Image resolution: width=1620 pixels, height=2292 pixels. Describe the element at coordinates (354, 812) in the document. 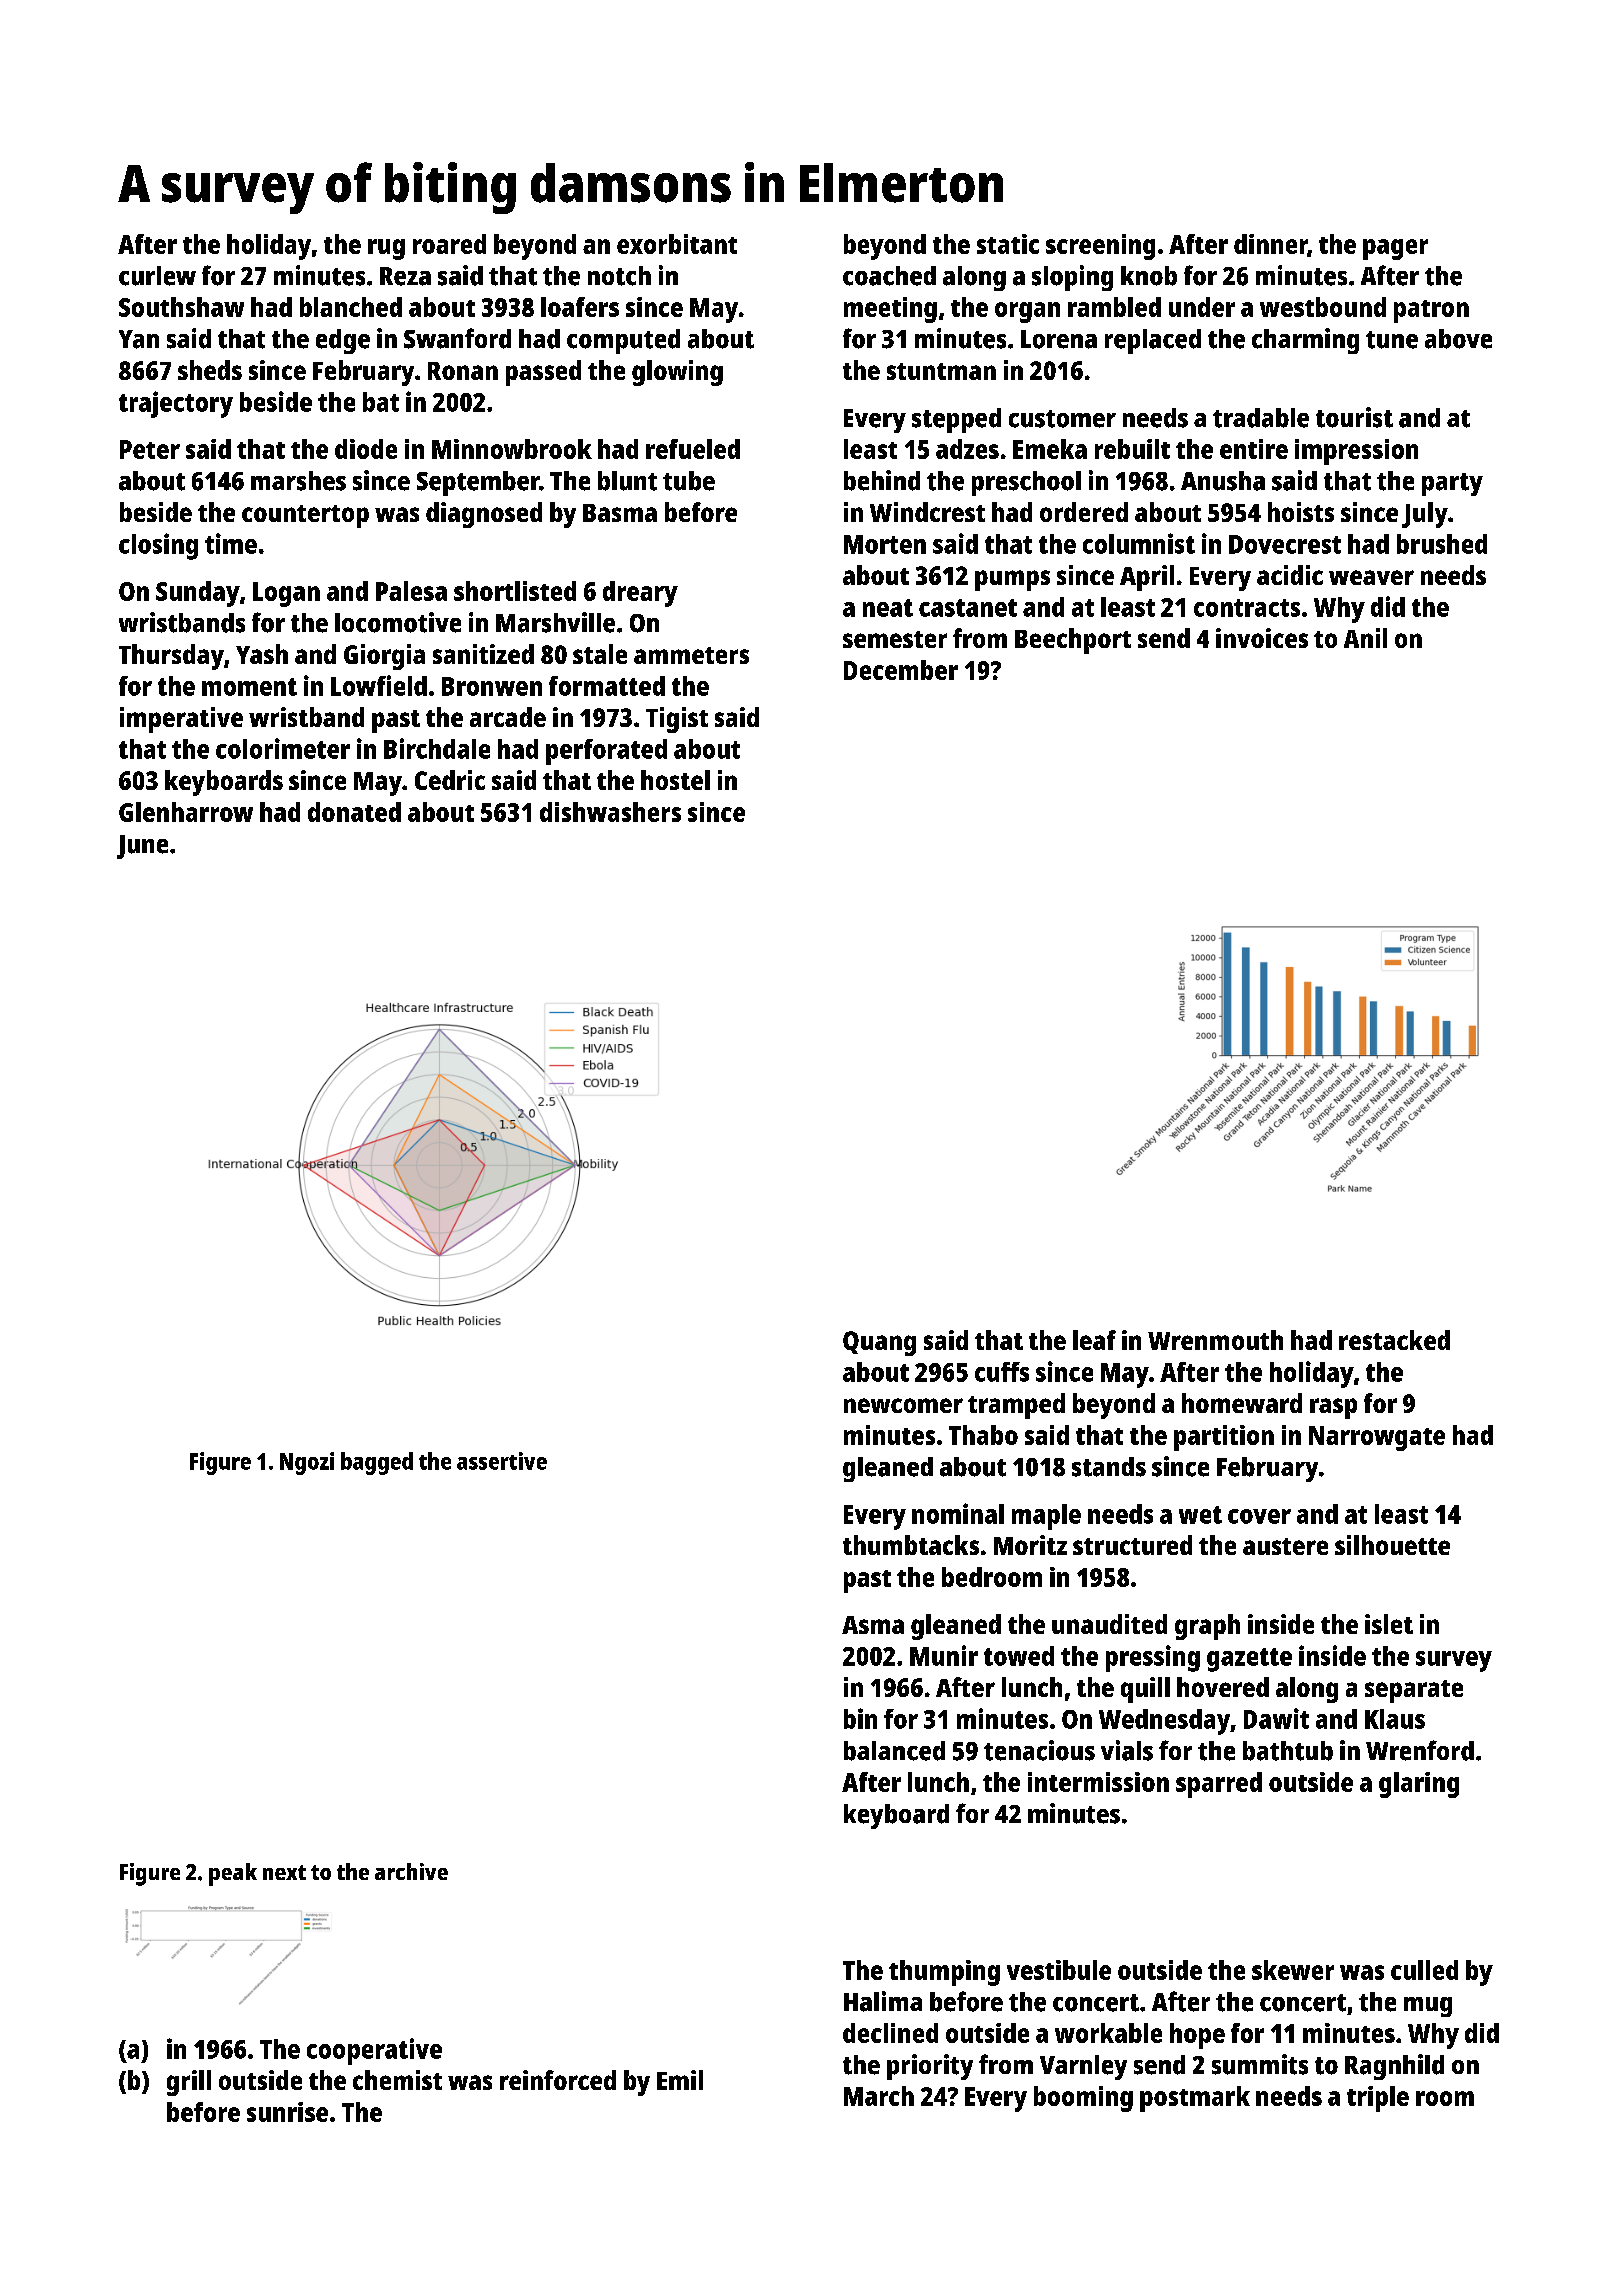

I see `donated` at that location.
